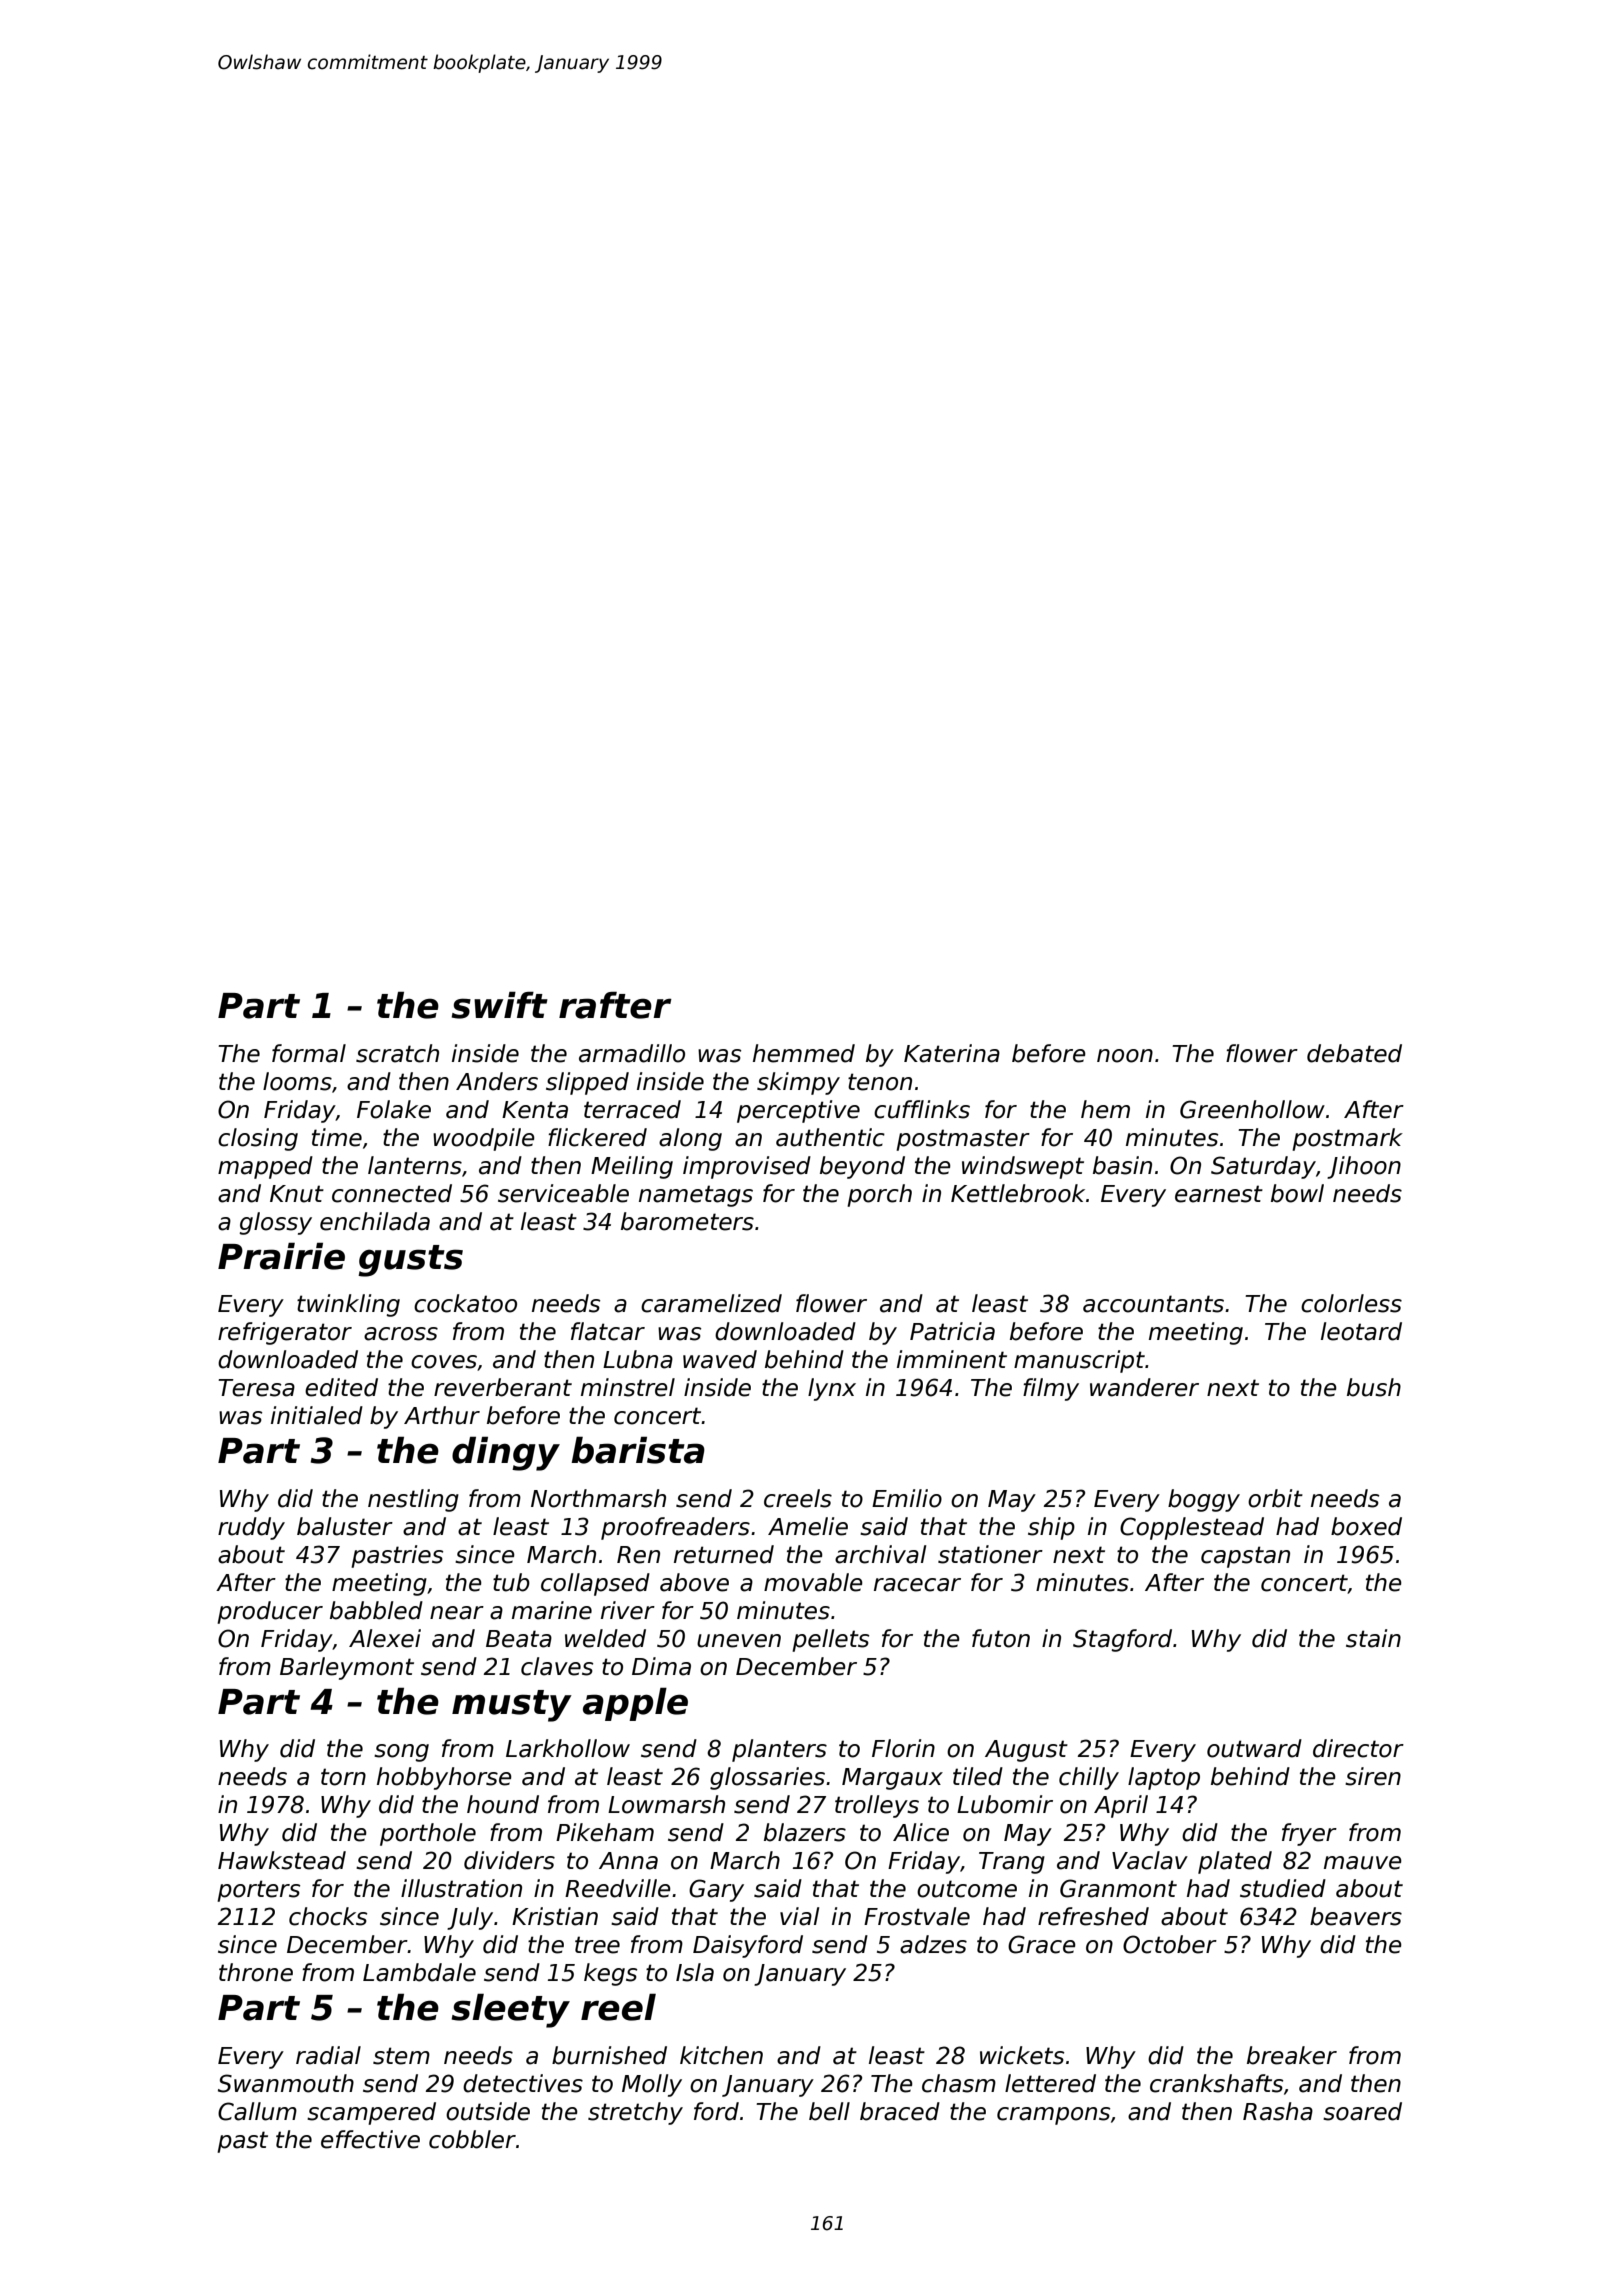 The image size is (1620, 2292). I want to click on swift, so click(499, 1005).
